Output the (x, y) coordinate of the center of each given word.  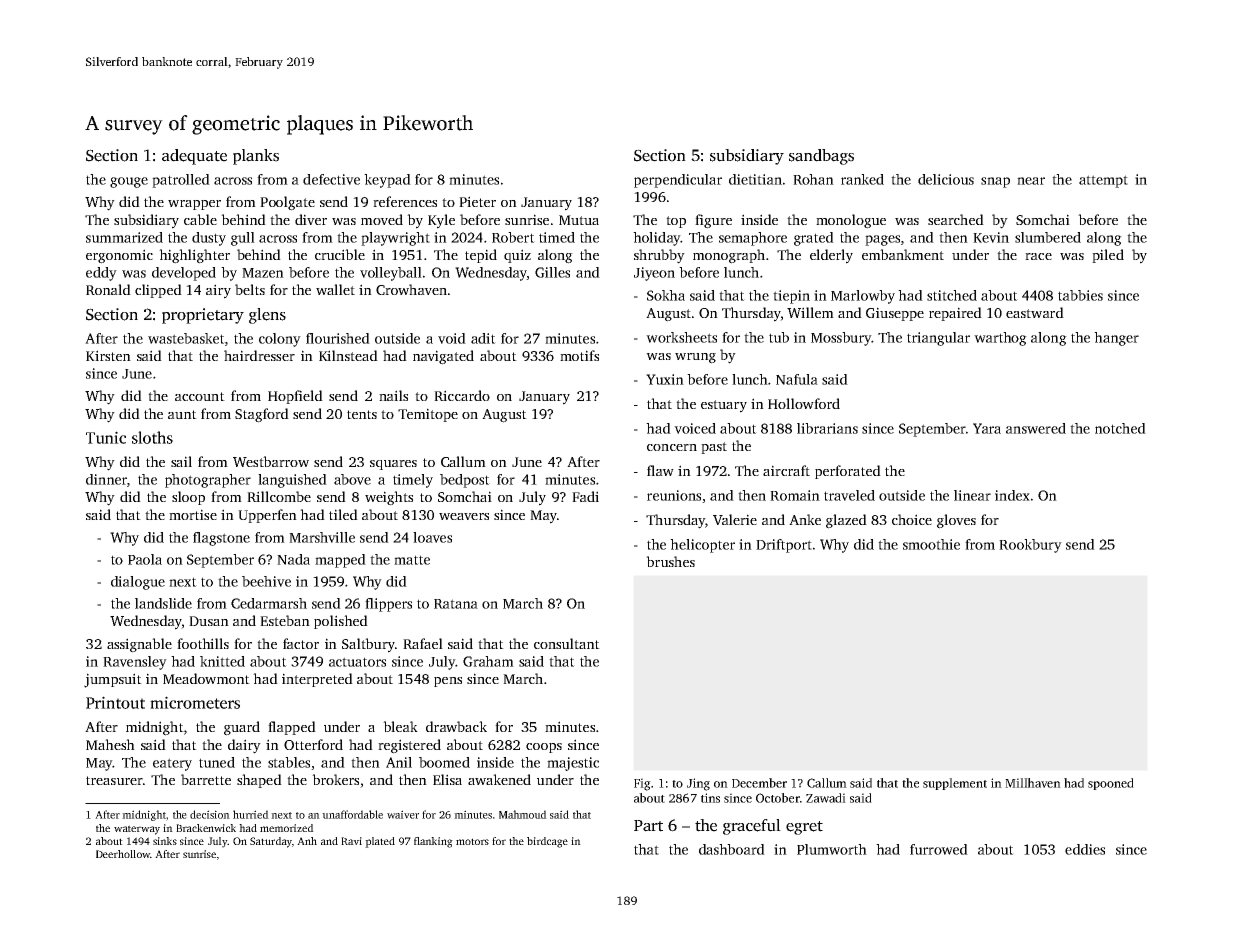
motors (472, 841)
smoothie (931, 544)
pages (882, 240)
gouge (129, 182)
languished (292, 481)
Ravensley (135, 663)
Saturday (271, 842)
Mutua (579, 220)
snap (995, 182)
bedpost (465, 481)
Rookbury (1030, 546)
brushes (670, 561)
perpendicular (678, 181)
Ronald (108, 289)
